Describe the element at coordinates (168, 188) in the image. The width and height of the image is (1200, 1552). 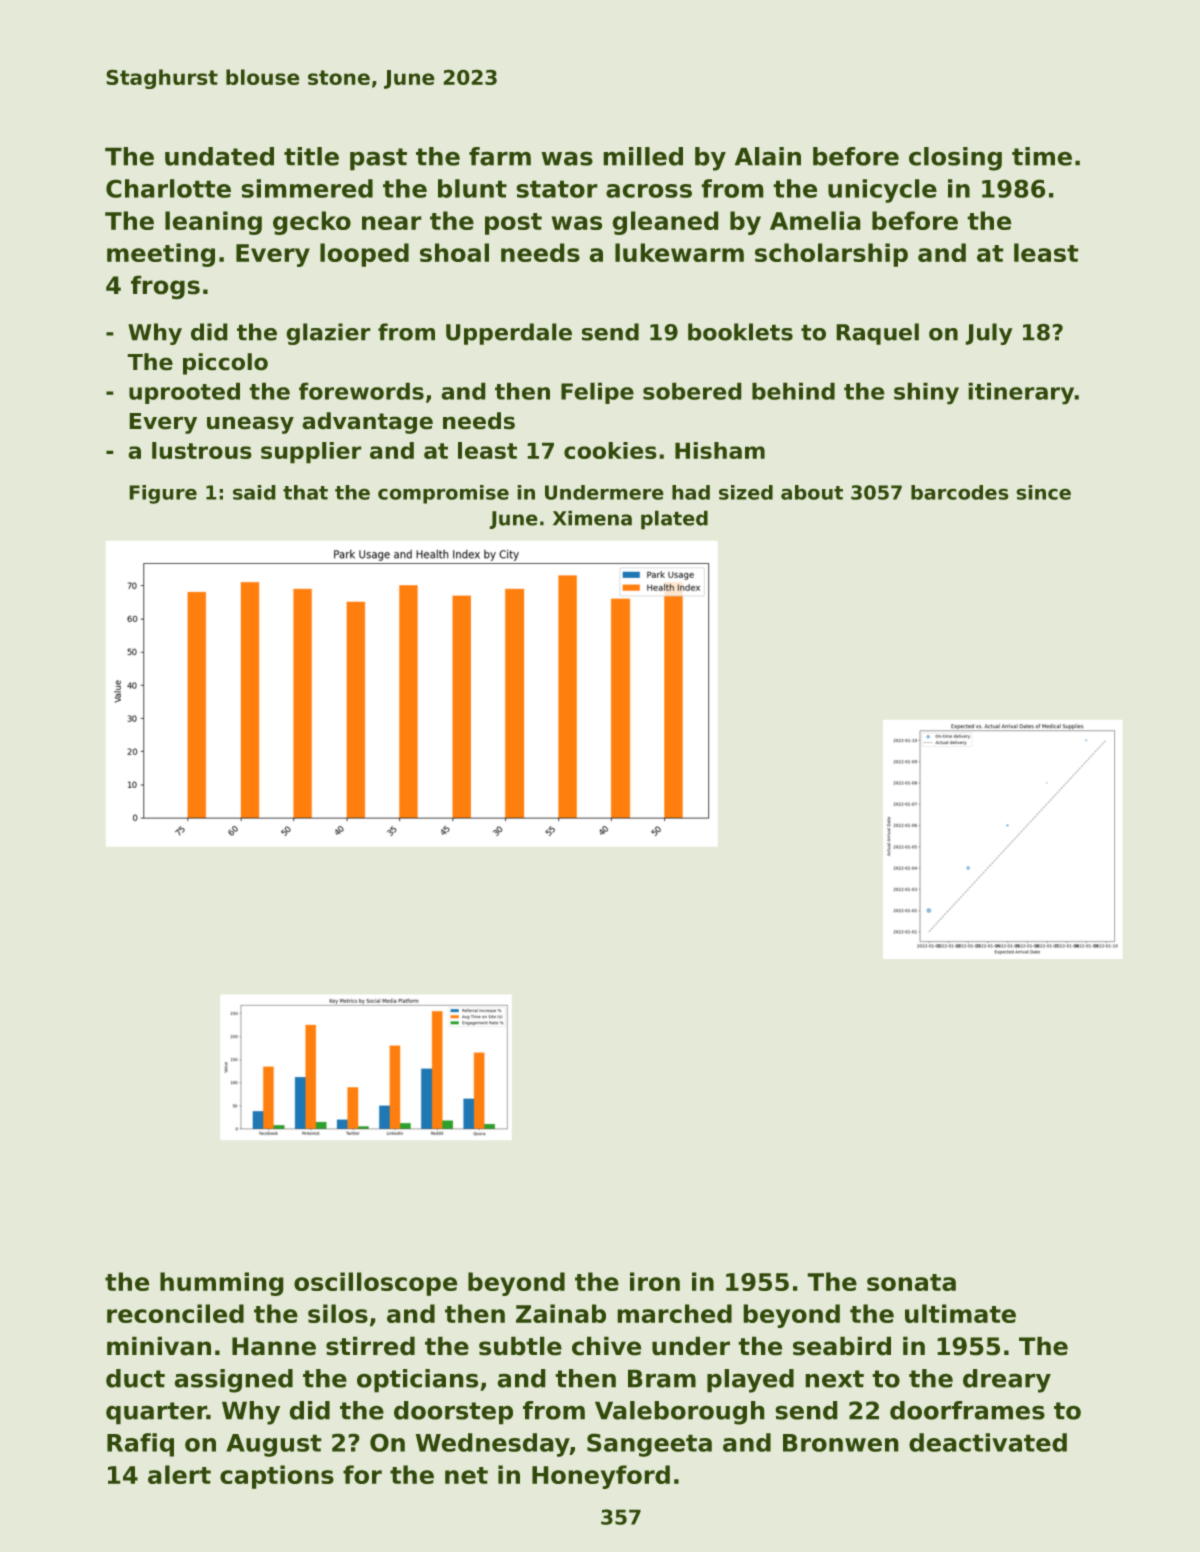
I see `Charlotte` at that location.
